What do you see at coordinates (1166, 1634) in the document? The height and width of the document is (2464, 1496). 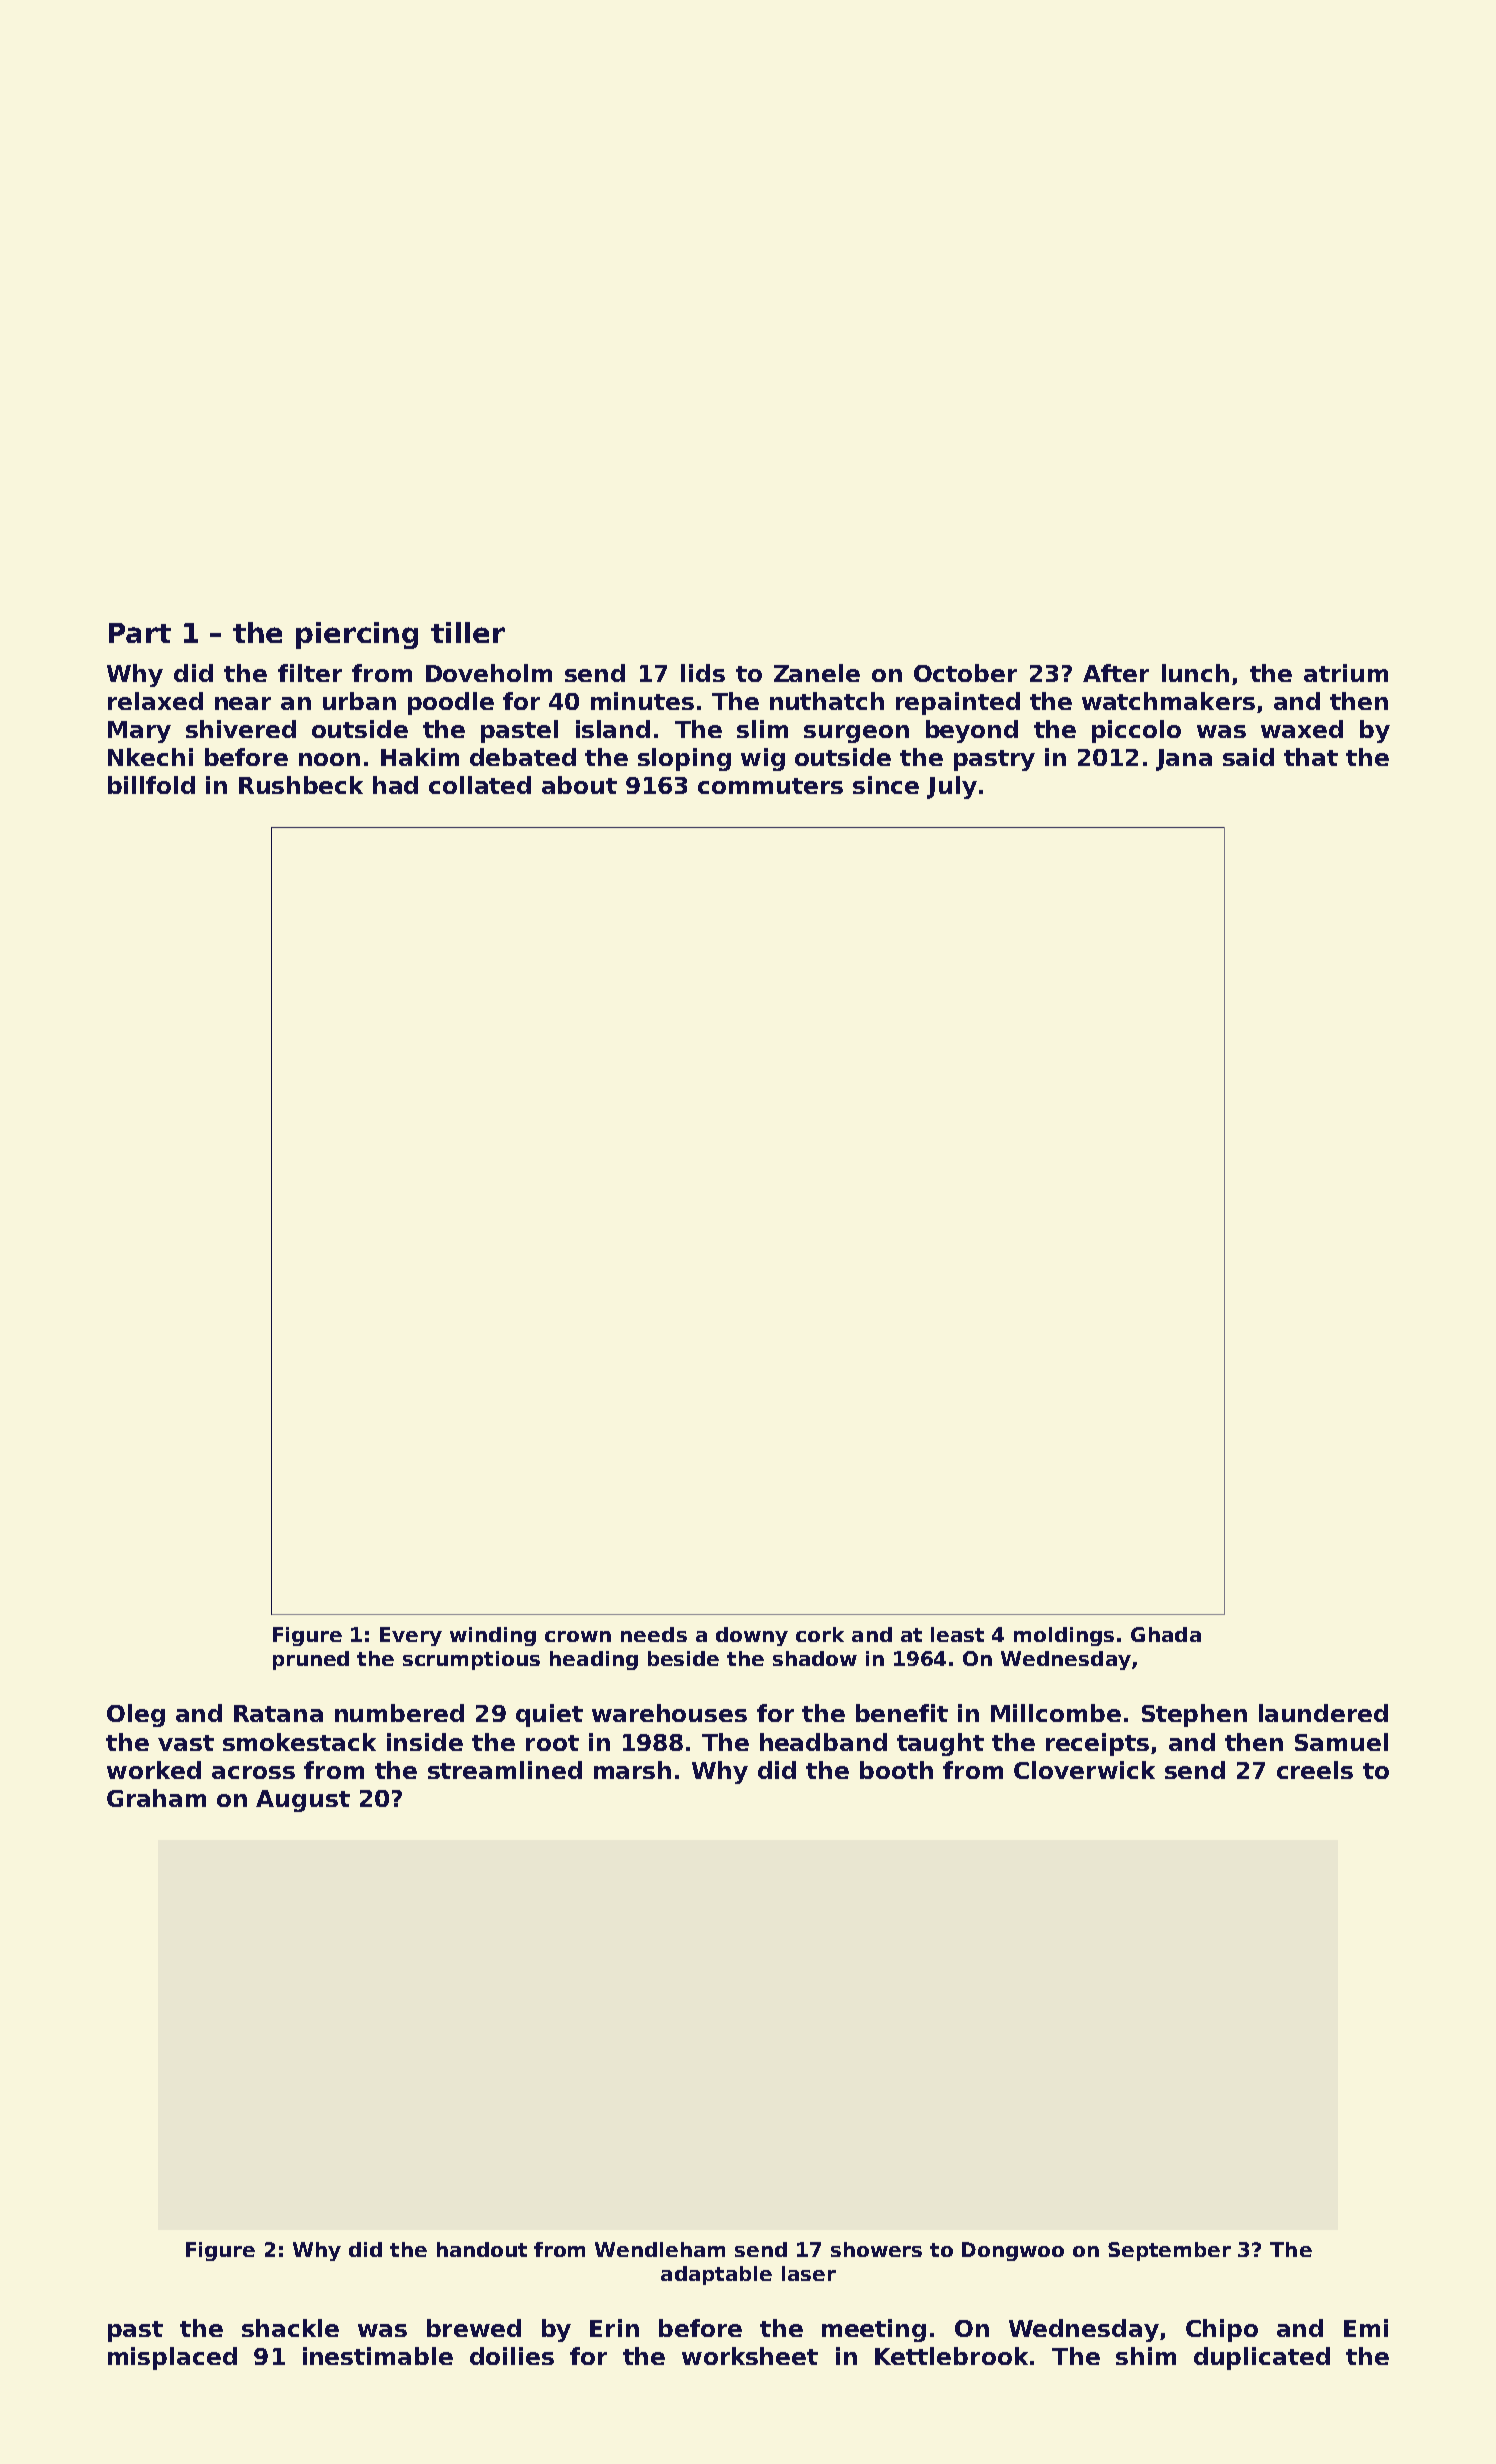 I see `Ghada` at bounding box center [1166, 1634].
